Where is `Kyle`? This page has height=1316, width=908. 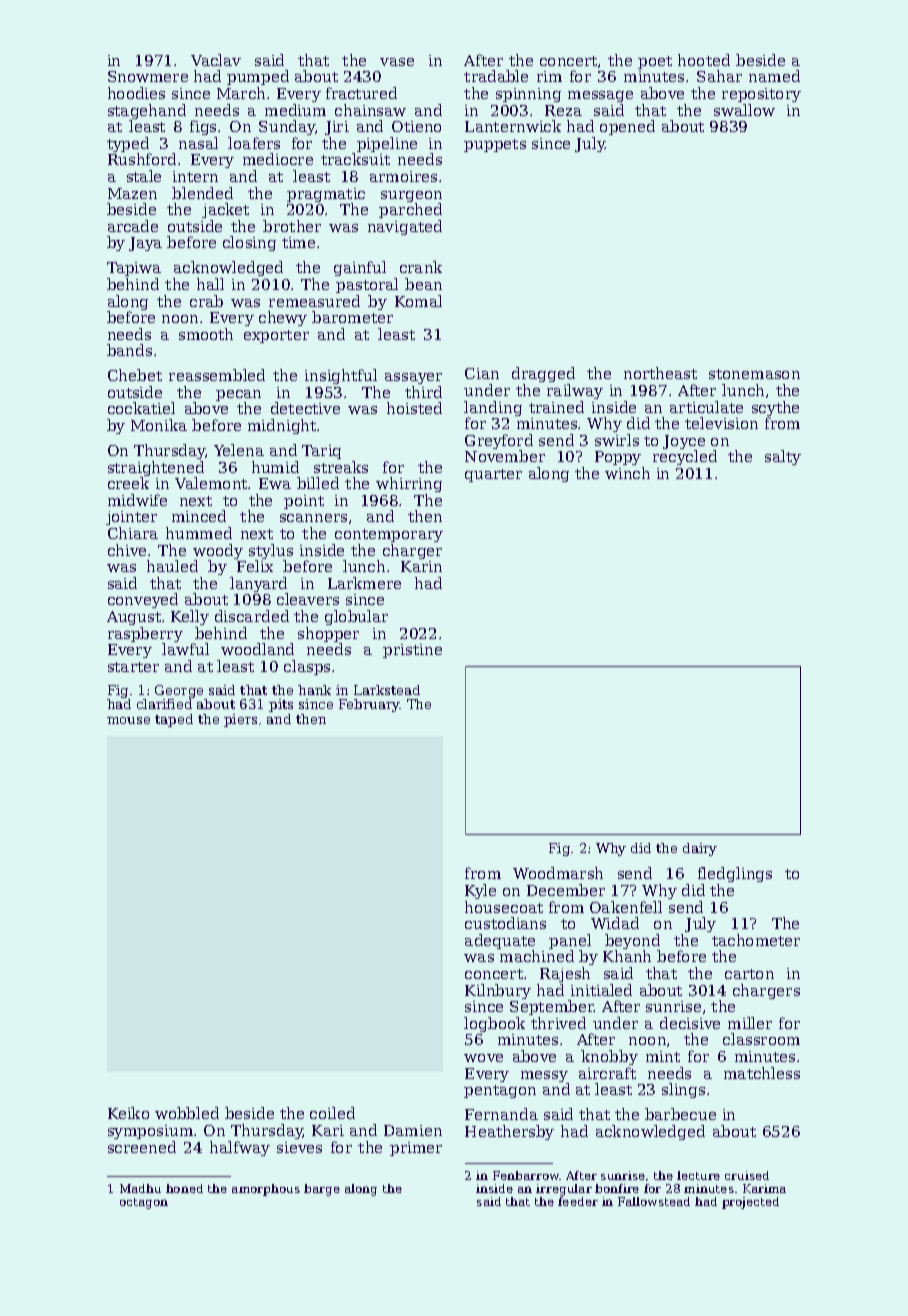
Kyle is located at coordinates (480, 891).
